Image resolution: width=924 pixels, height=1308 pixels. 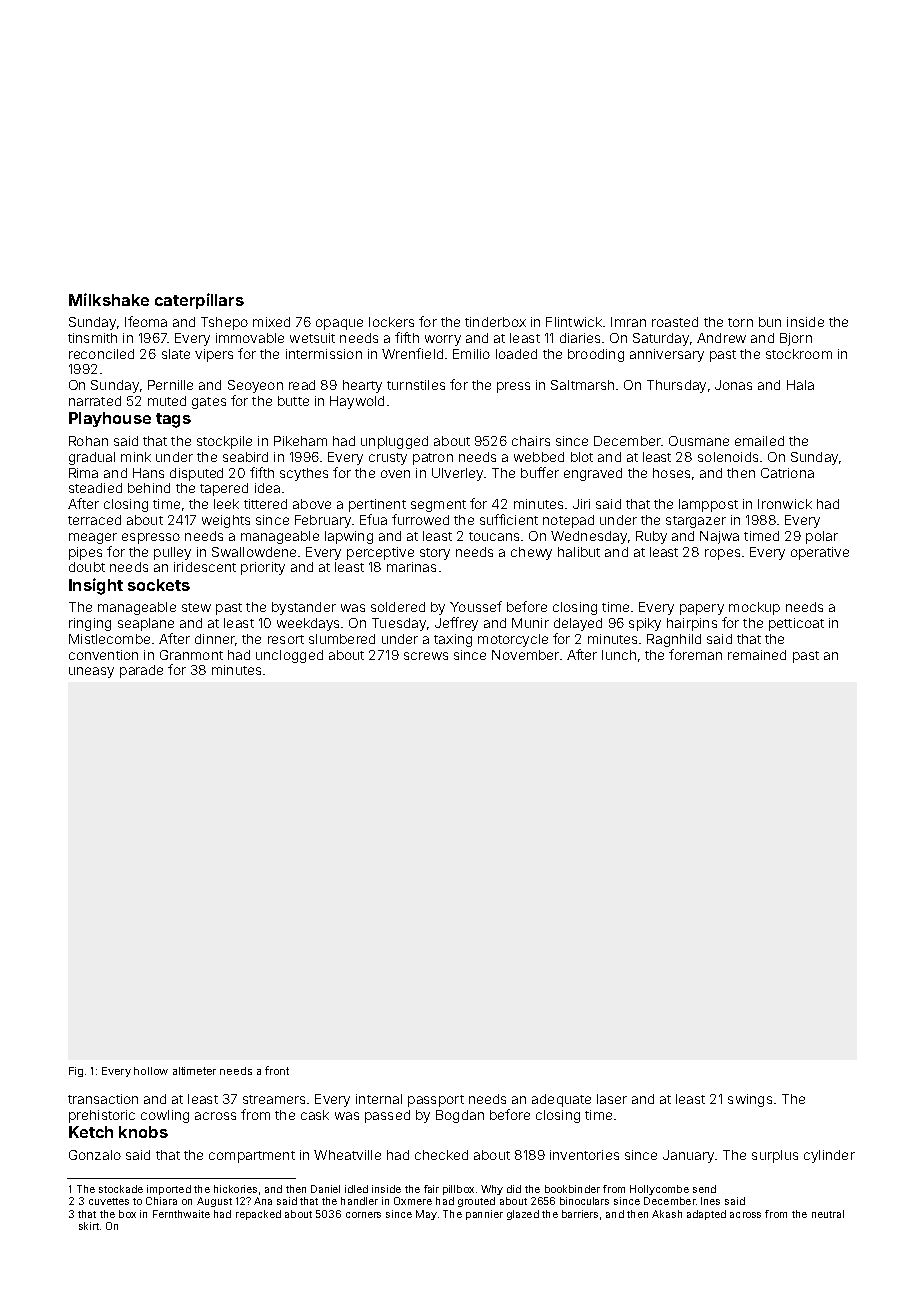 What do you see at coordinates (89, 1226) in the image?
I see `skirt` at bounding box center [89, 1226].
